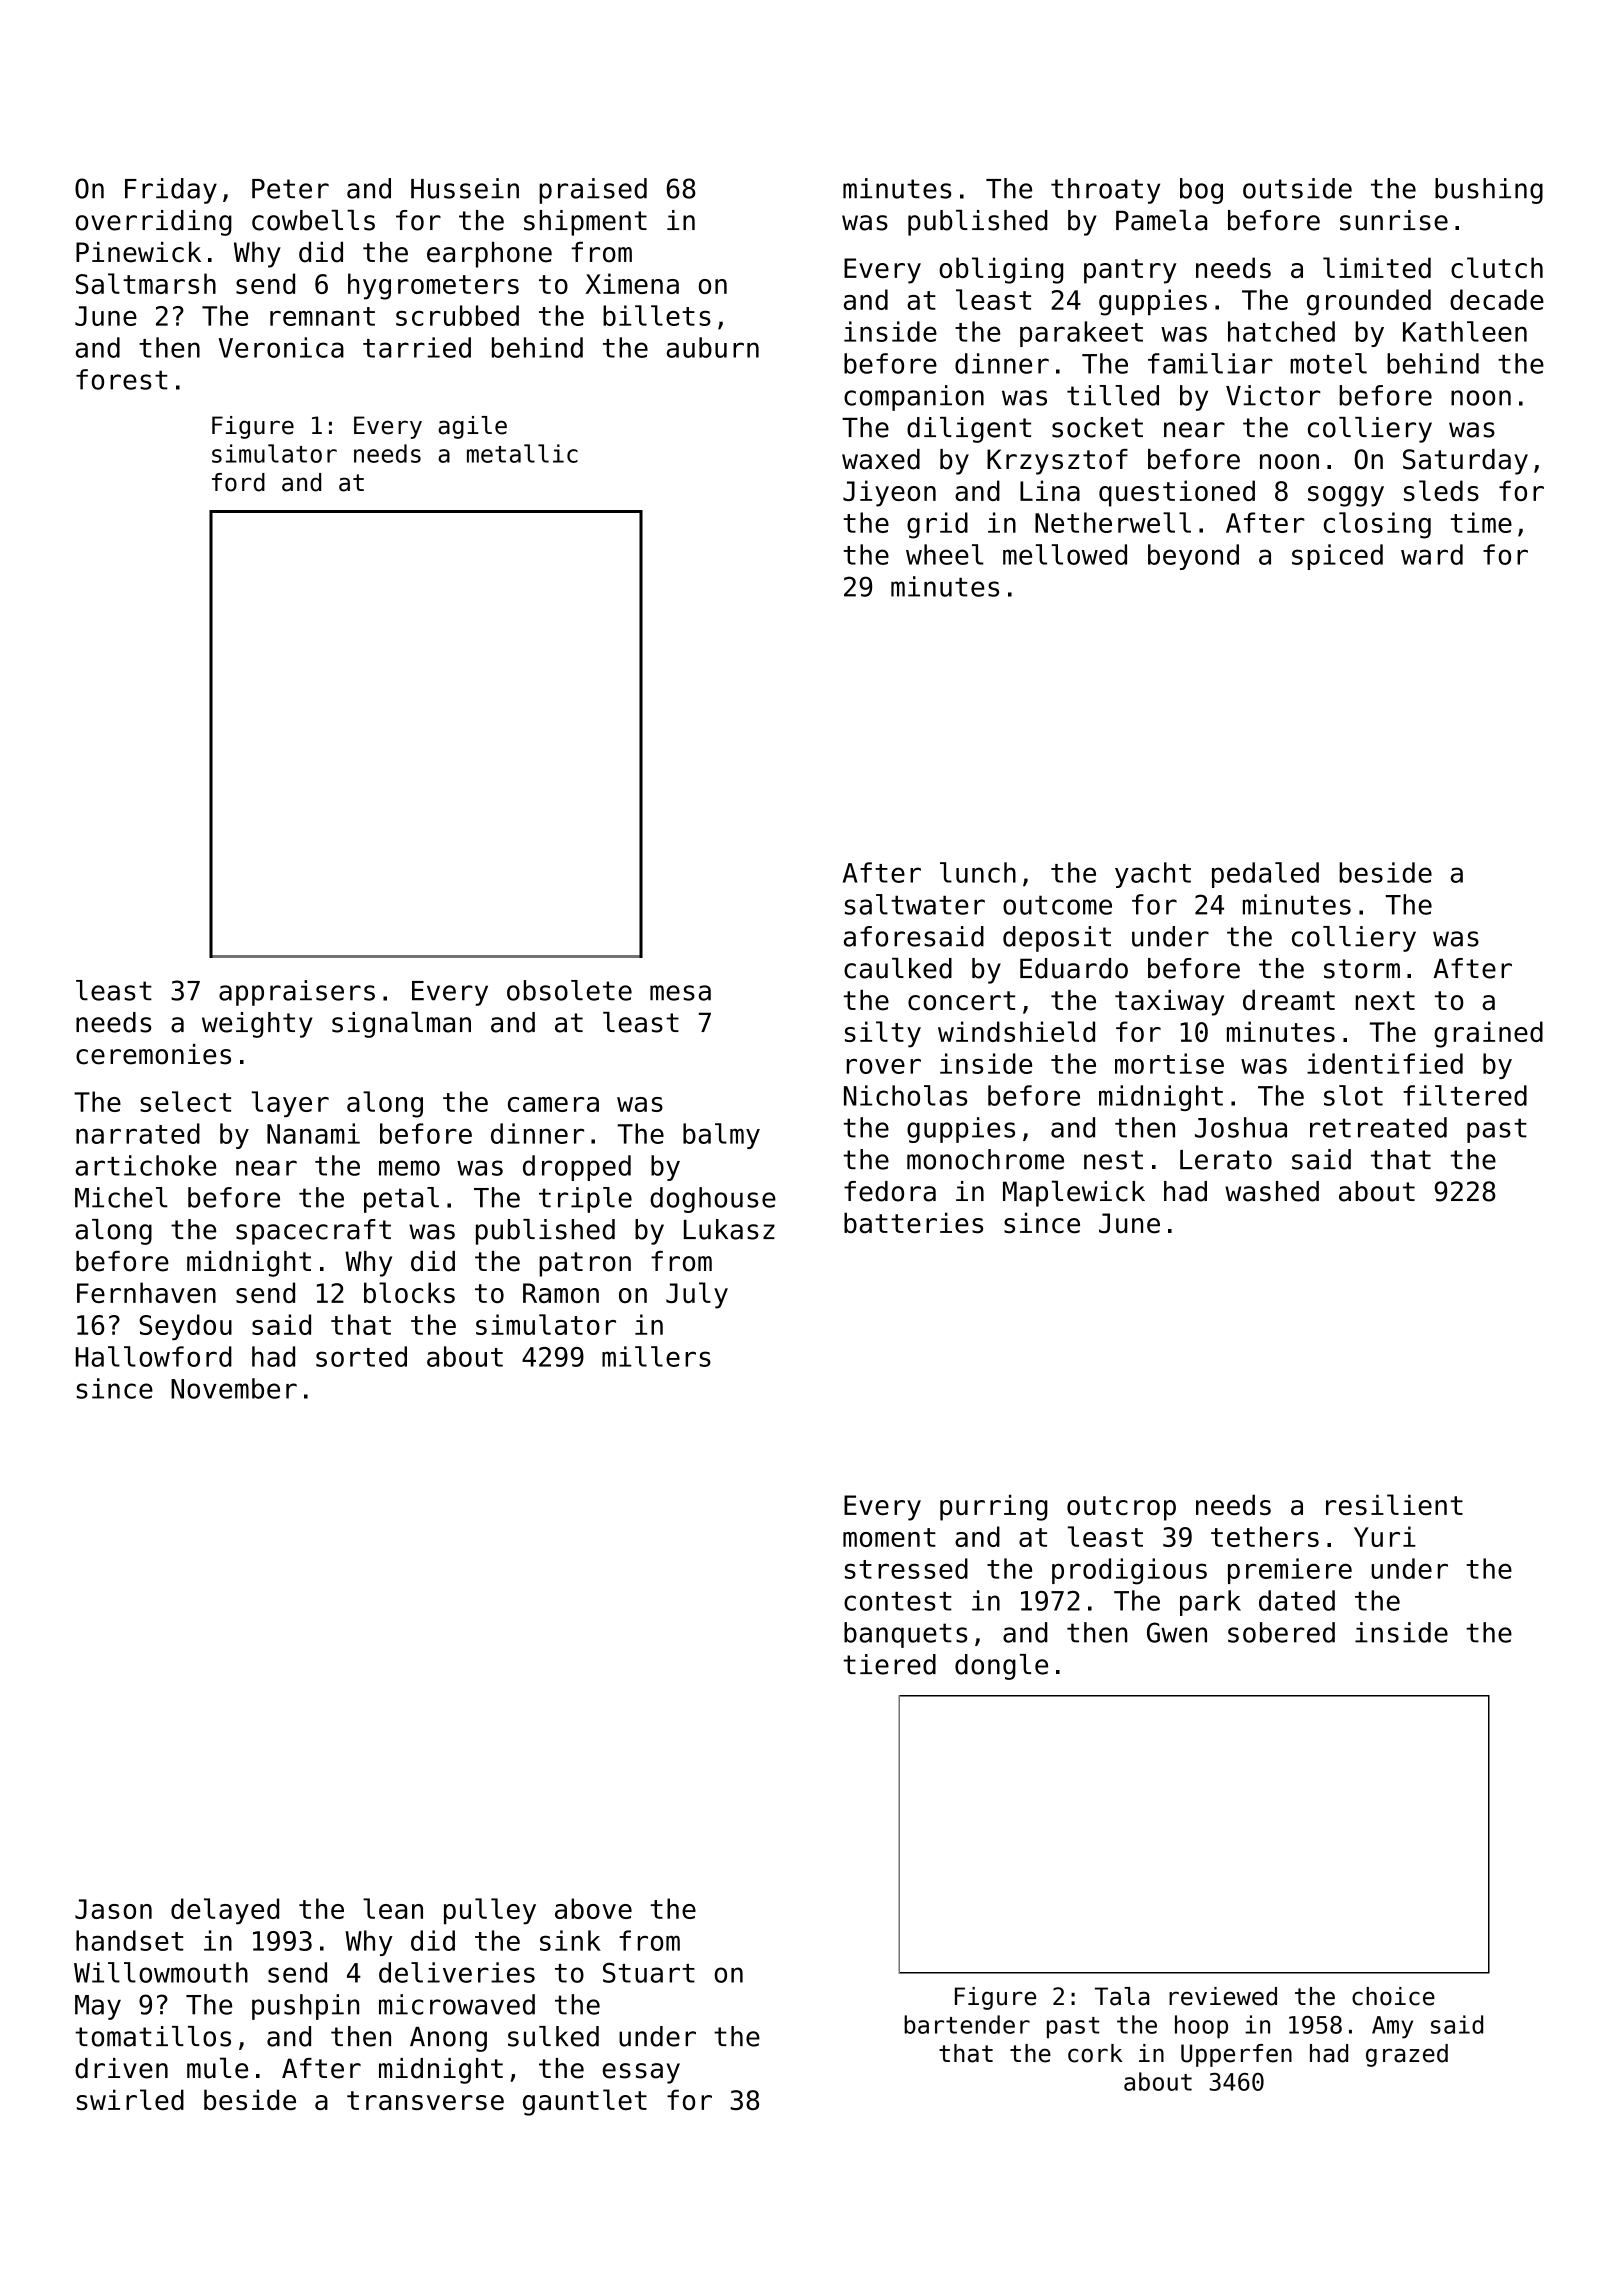 The width and height of the document is (1620, 2292). Describe the element at coordinates (656, 1356) in the document. I see `millers` at that location.
